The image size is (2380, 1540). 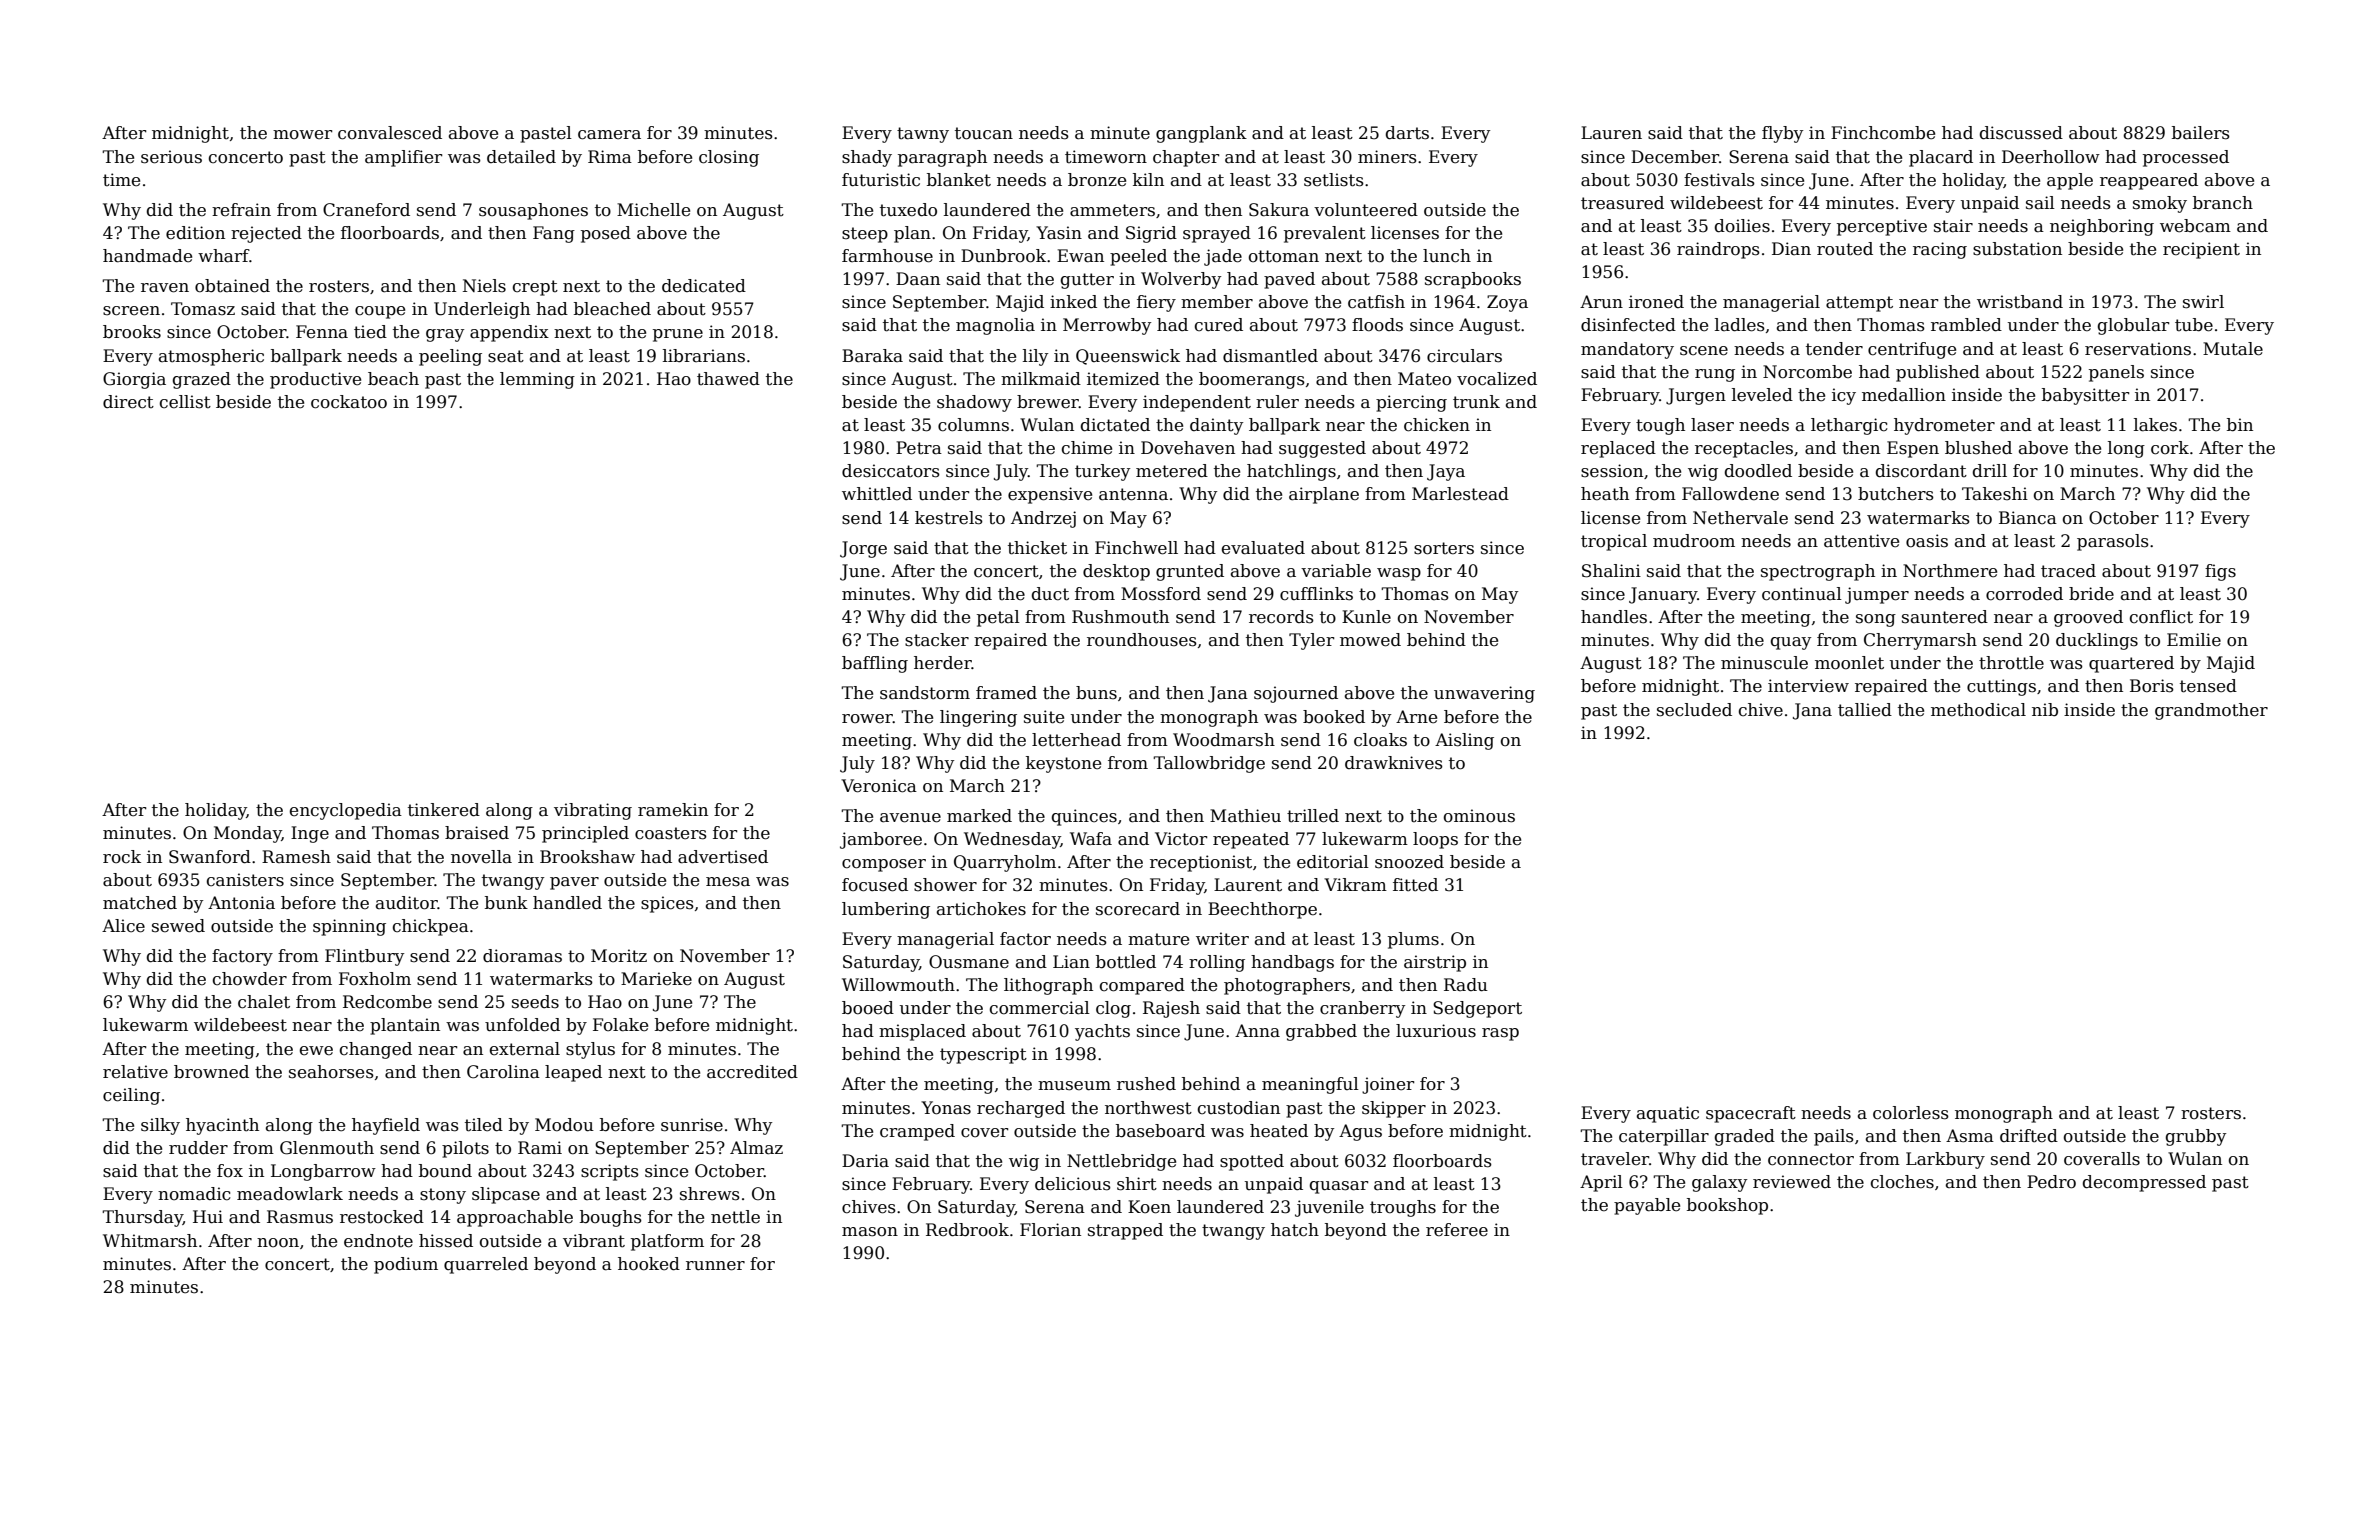 I want to click on closing, so click(x=729, y=158).
